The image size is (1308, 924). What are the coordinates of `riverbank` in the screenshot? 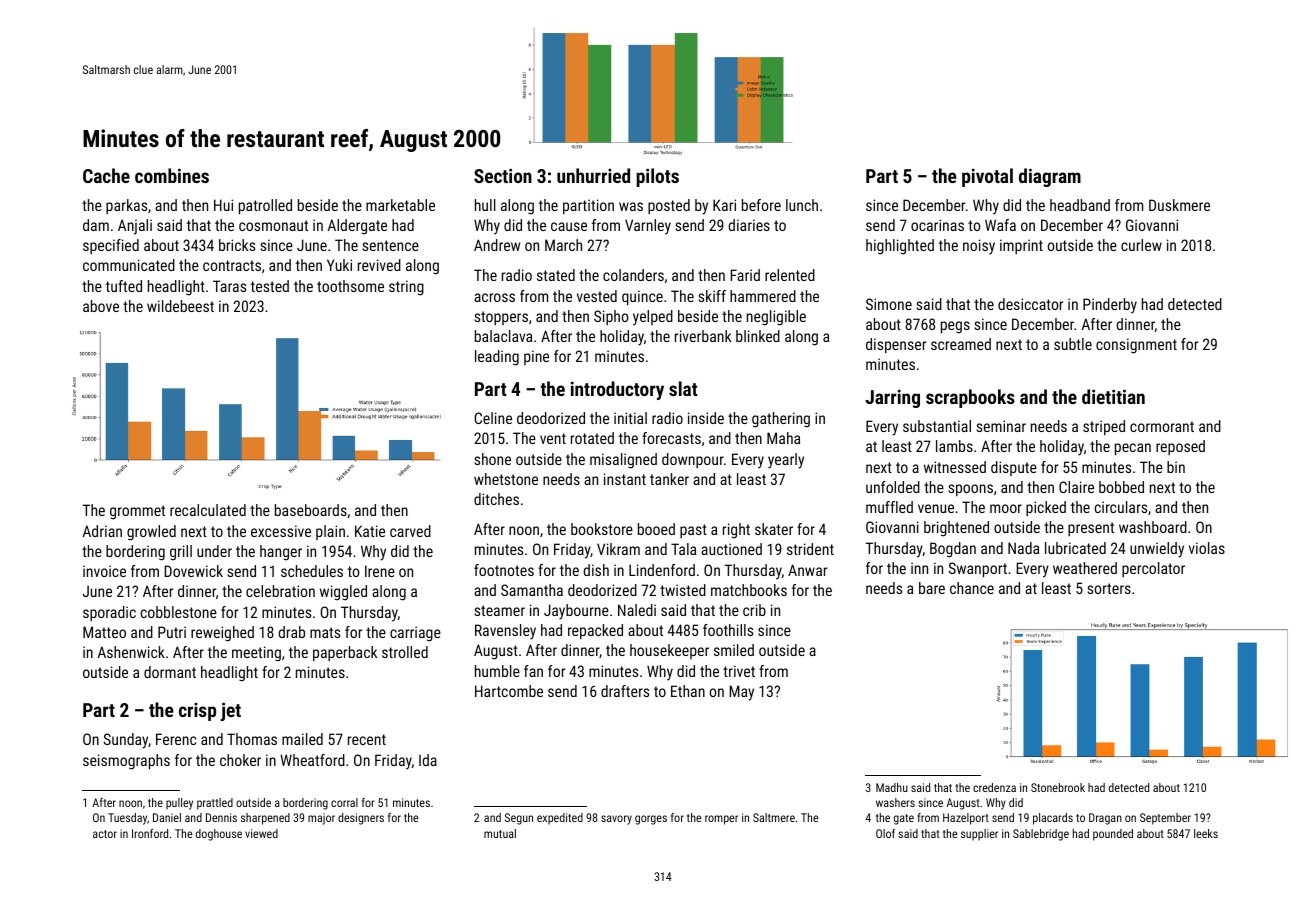 It's located at (703, 336).
